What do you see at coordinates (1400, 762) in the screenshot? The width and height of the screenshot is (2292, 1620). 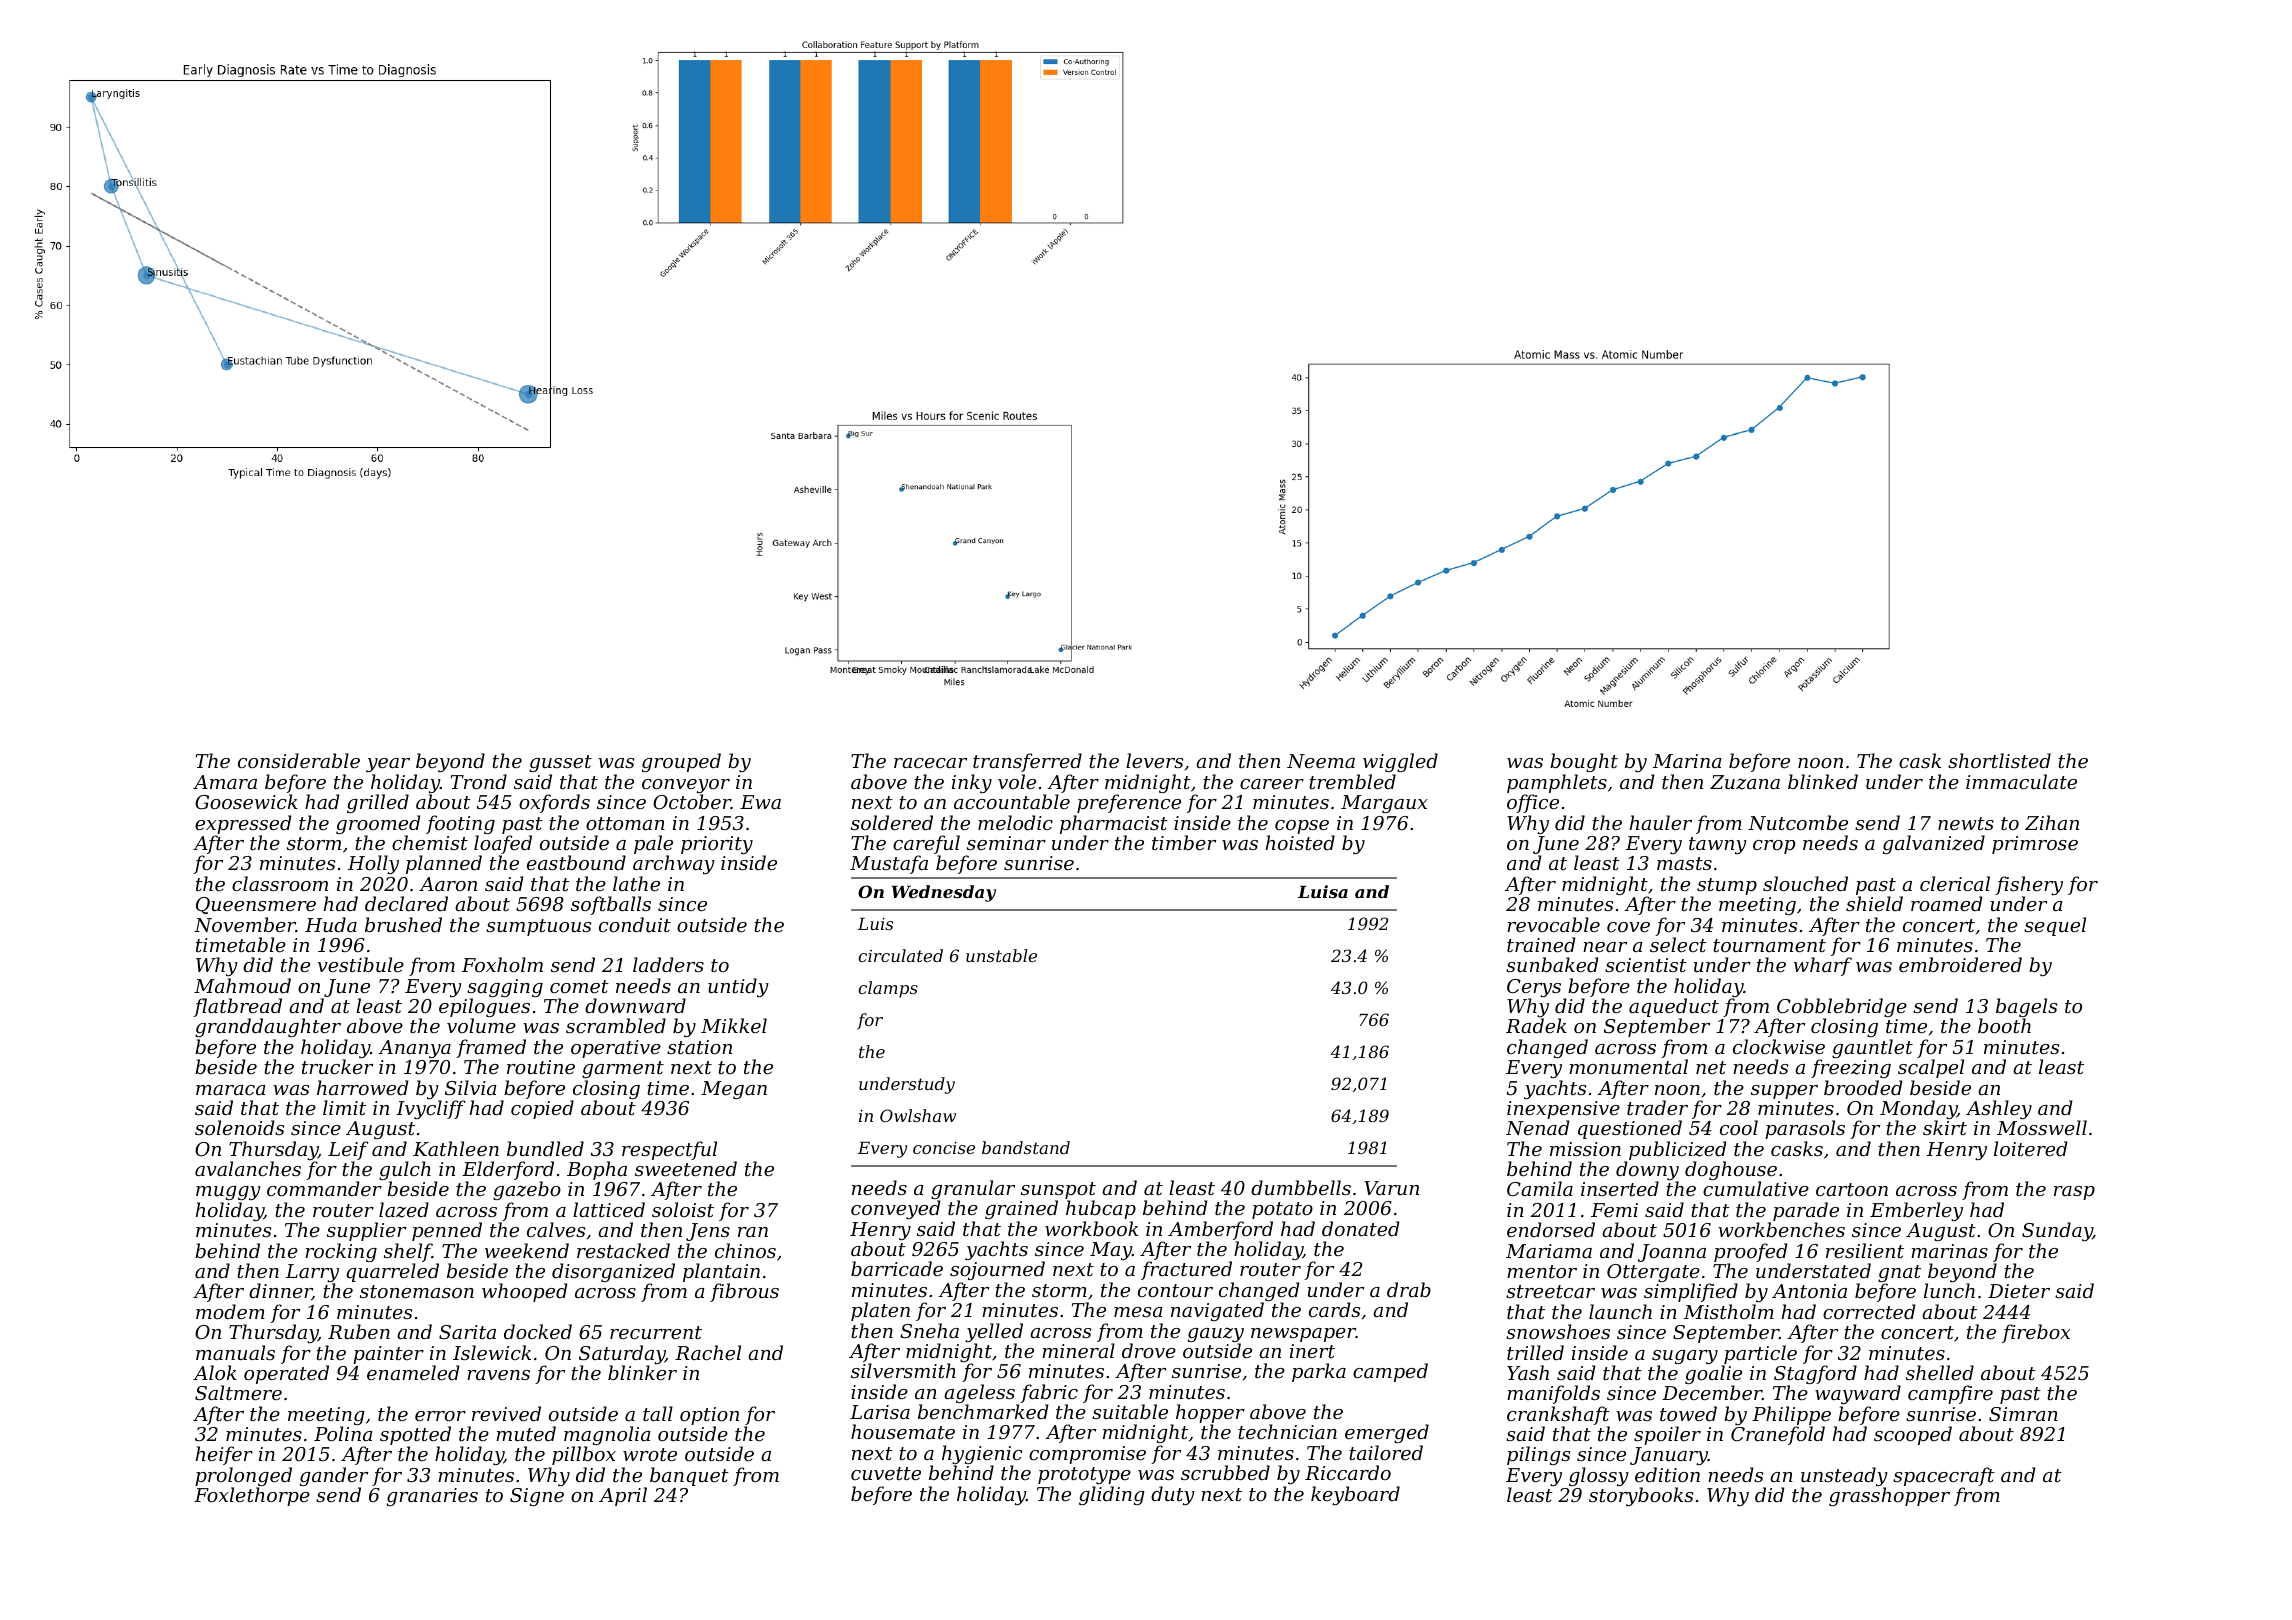 I see `wiggled` at bounding box center [1400, 762].
